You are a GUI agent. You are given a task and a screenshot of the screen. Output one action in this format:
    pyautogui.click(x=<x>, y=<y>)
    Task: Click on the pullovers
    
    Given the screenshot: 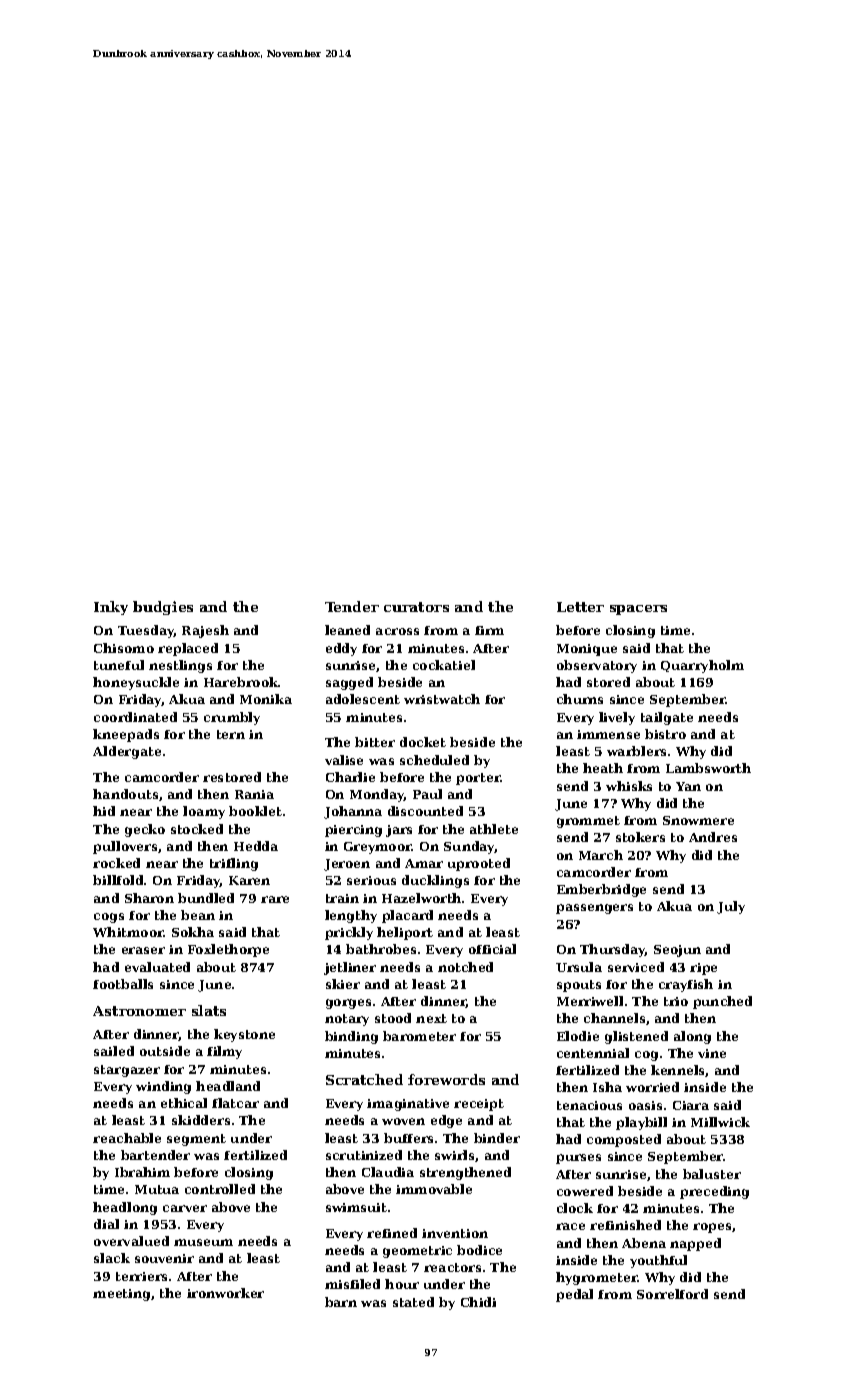 What is the action you would take?
    pyautogui.click(x=125, y=847)
